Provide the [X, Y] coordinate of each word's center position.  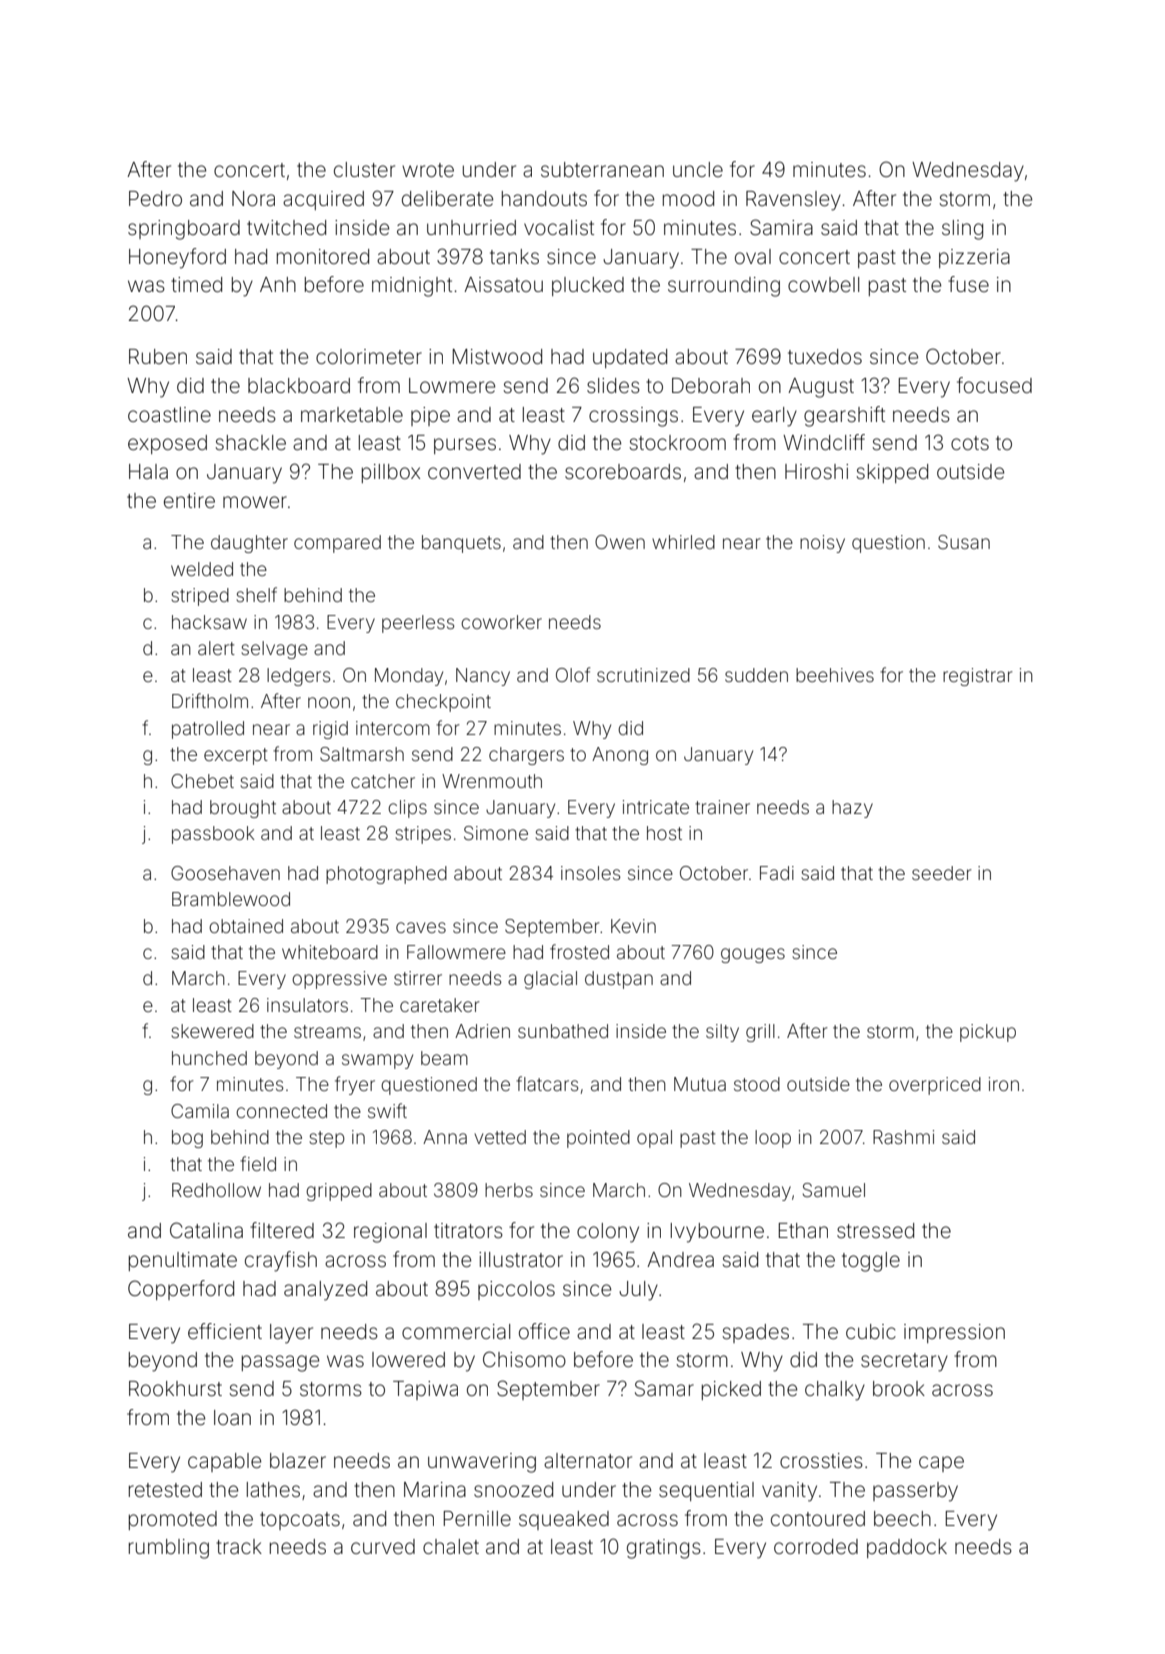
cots [970, 443]
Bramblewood [231, 899]
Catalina [206, 1230]
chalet [451, 1546]
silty [722, 1033]
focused [994, 385]
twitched [286, 227]
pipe [430, 416]
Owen [620, 542]
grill [760, 1033]
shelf [257, 594]
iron [1004, 1084]
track [239, 1546]
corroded [816, 1546]
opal [654, 1139]
